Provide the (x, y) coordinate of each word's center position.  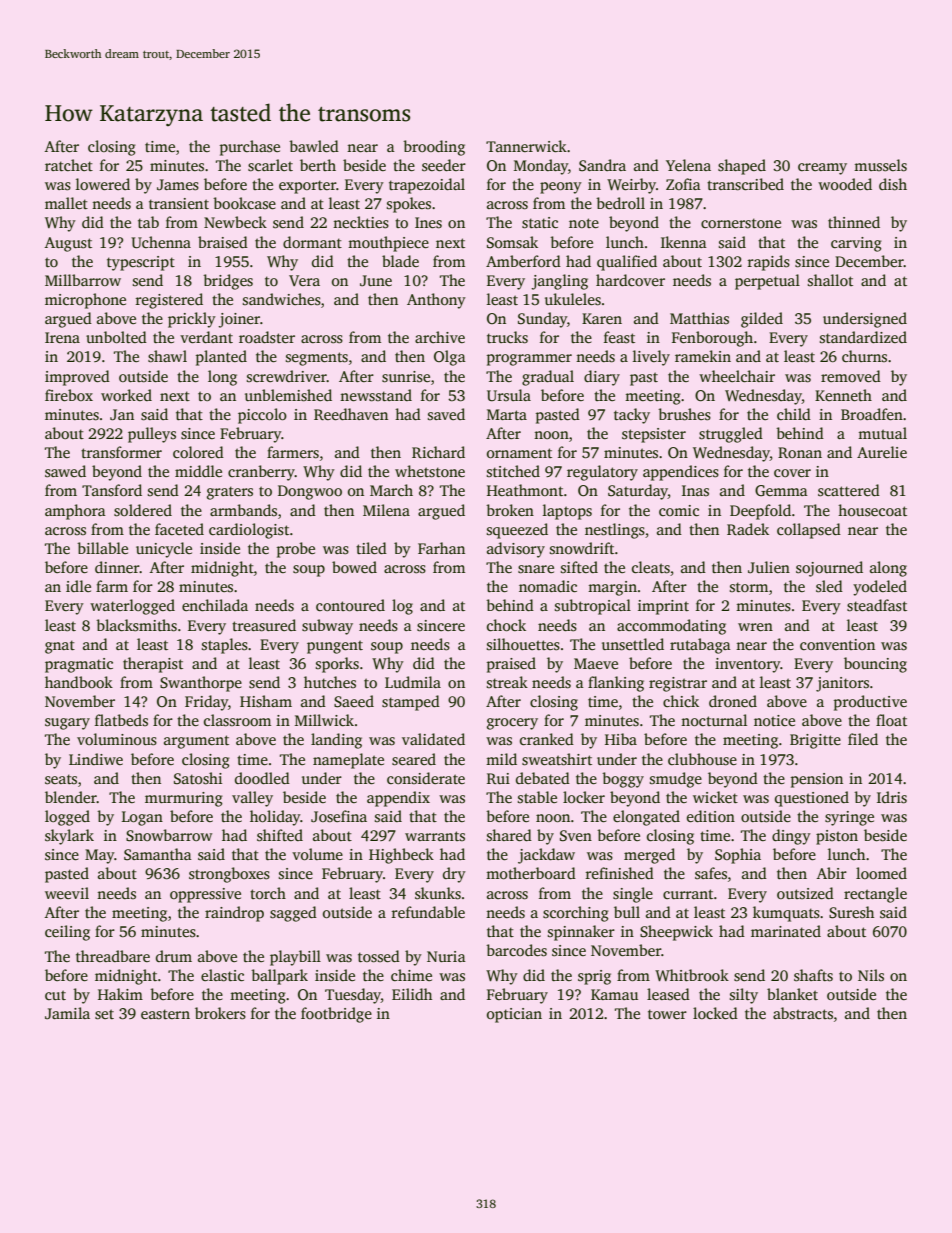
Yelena (688, 165)
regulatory (602, 473)
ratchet (69, 165)
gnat (60, 647)
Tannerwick (526, 146)
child (794, 414)
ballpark (279, 977)
